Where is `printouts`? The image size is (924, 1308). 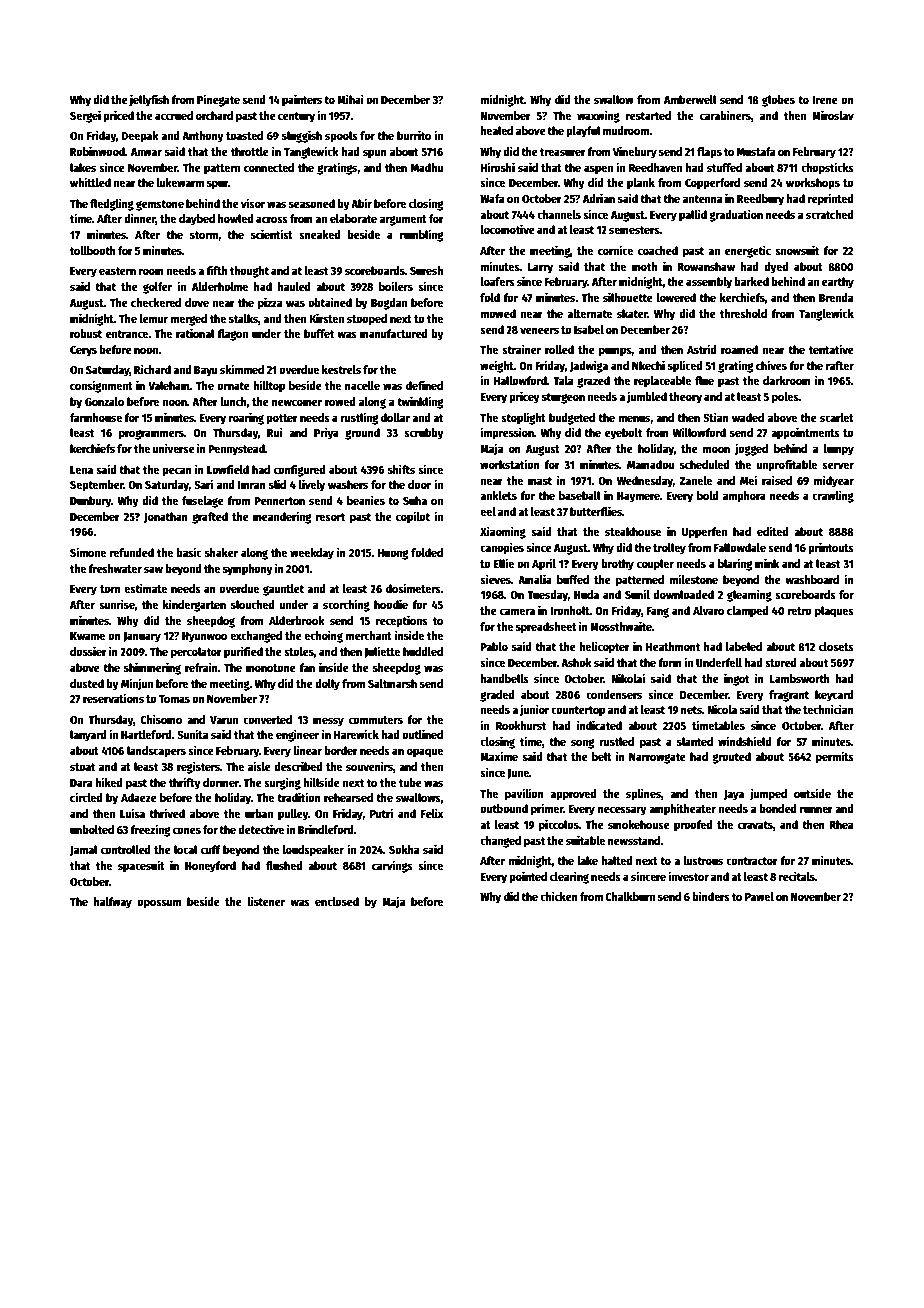
printouts is located at coordinates (831, 548).
